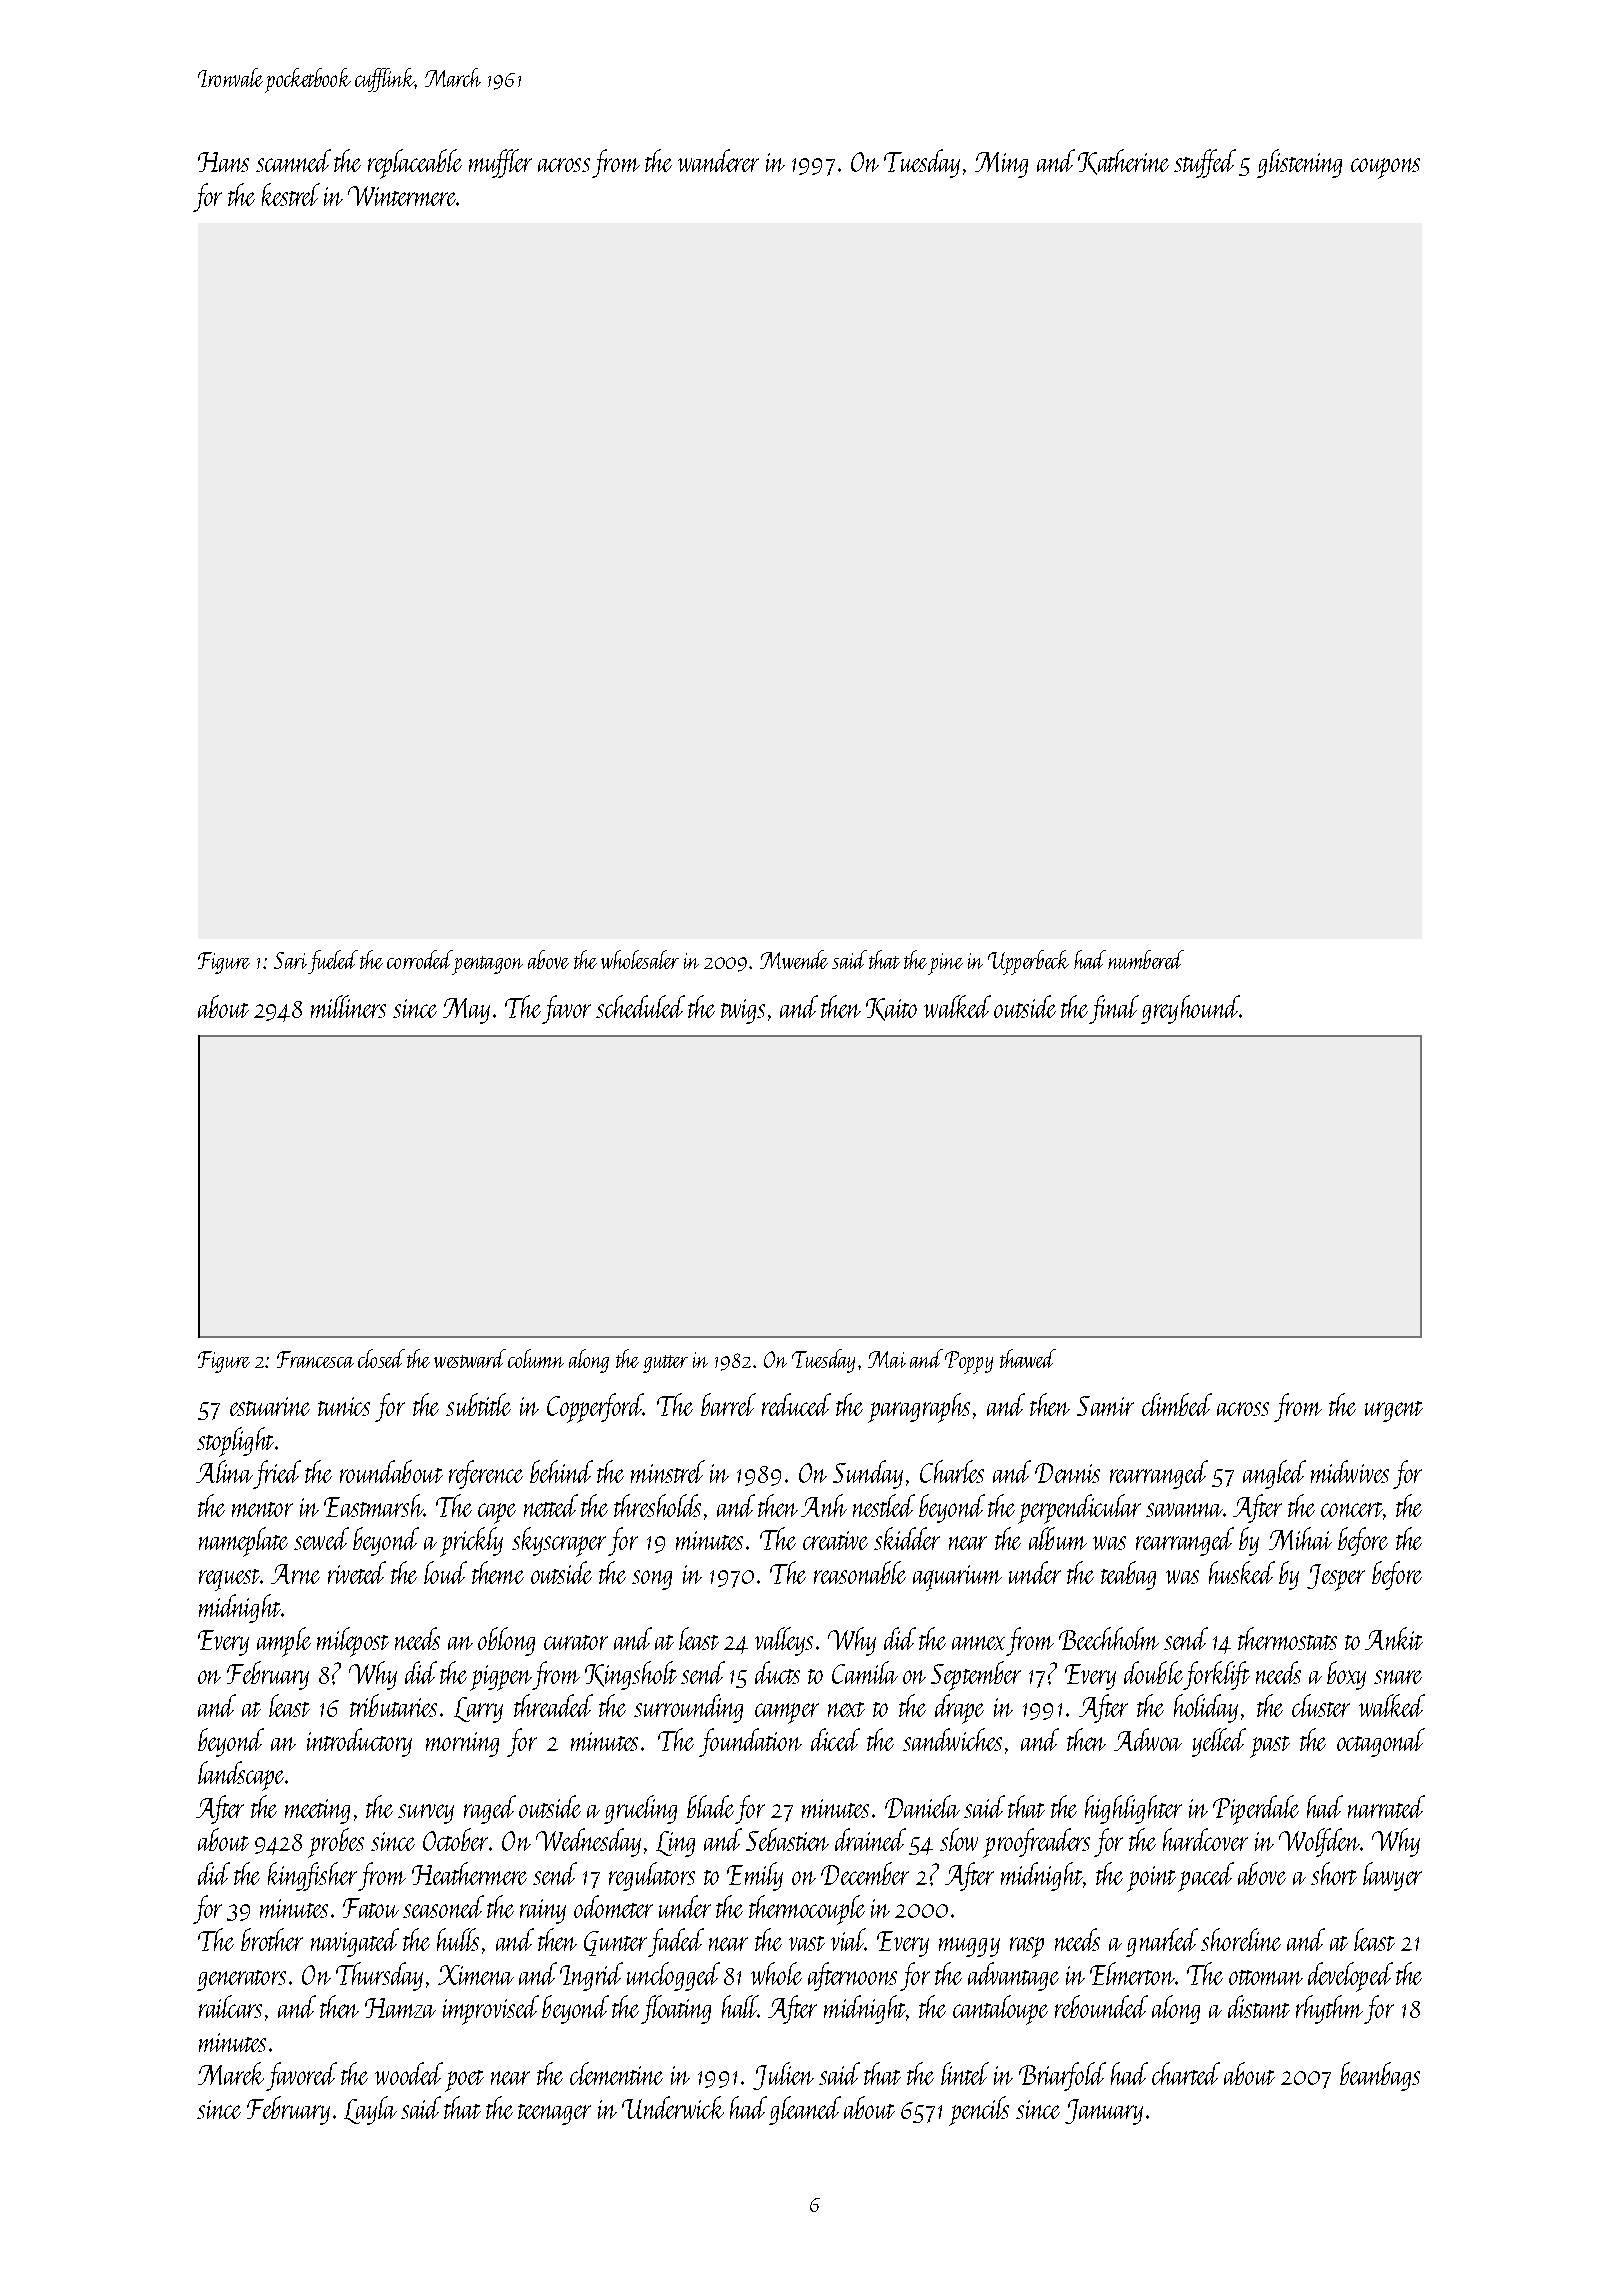  Describe the element at coordinates (1001, 165) in the page. I see `Ming` at that location.
